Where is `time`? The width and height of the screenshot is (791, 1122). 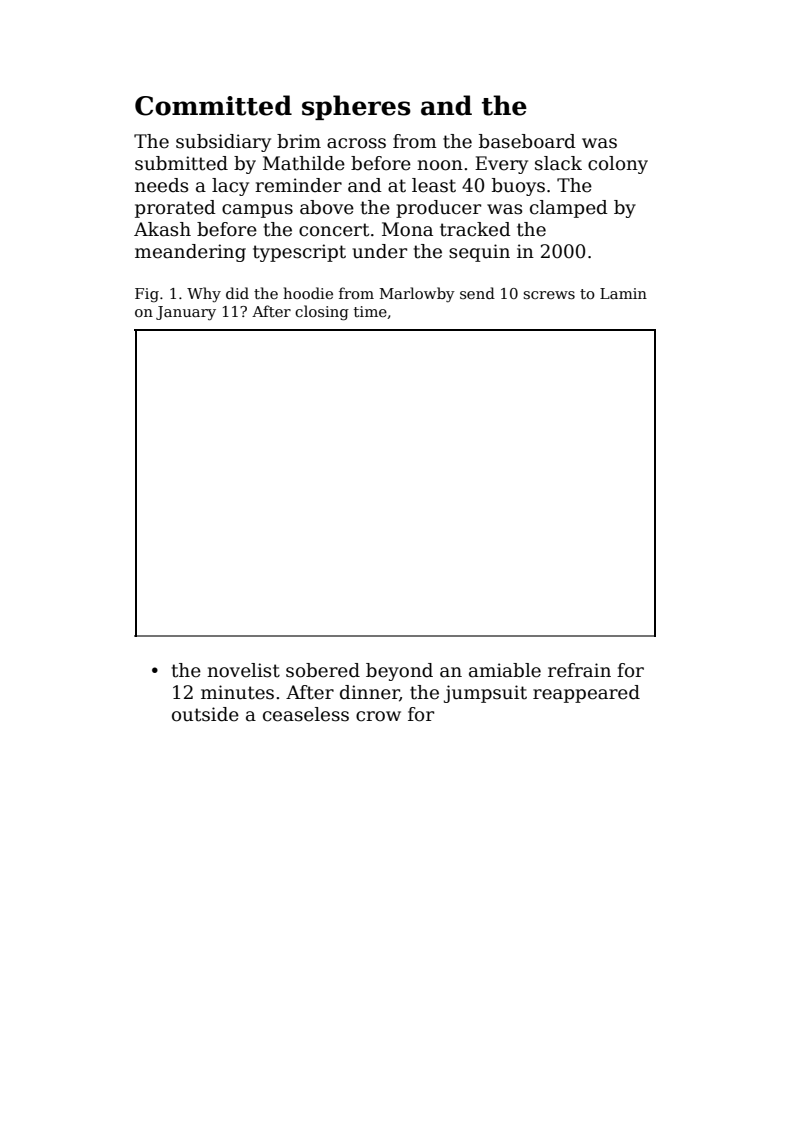
time is located at coordinates (370, 311).
